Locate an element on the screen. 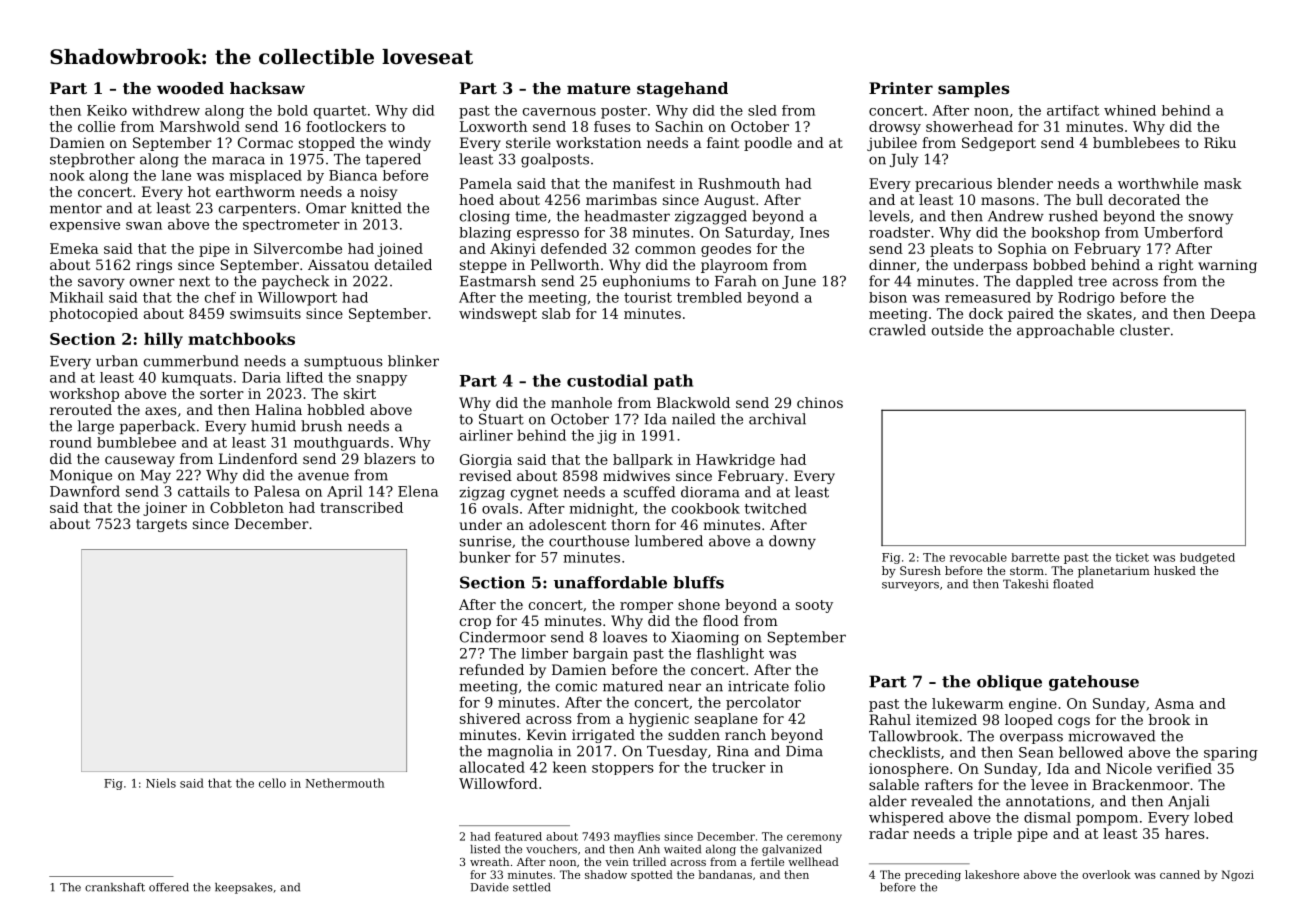 Image resolution: width=1308 pixels, height=924 pixels. Hawkridge is located at coordinates (735, 461).
